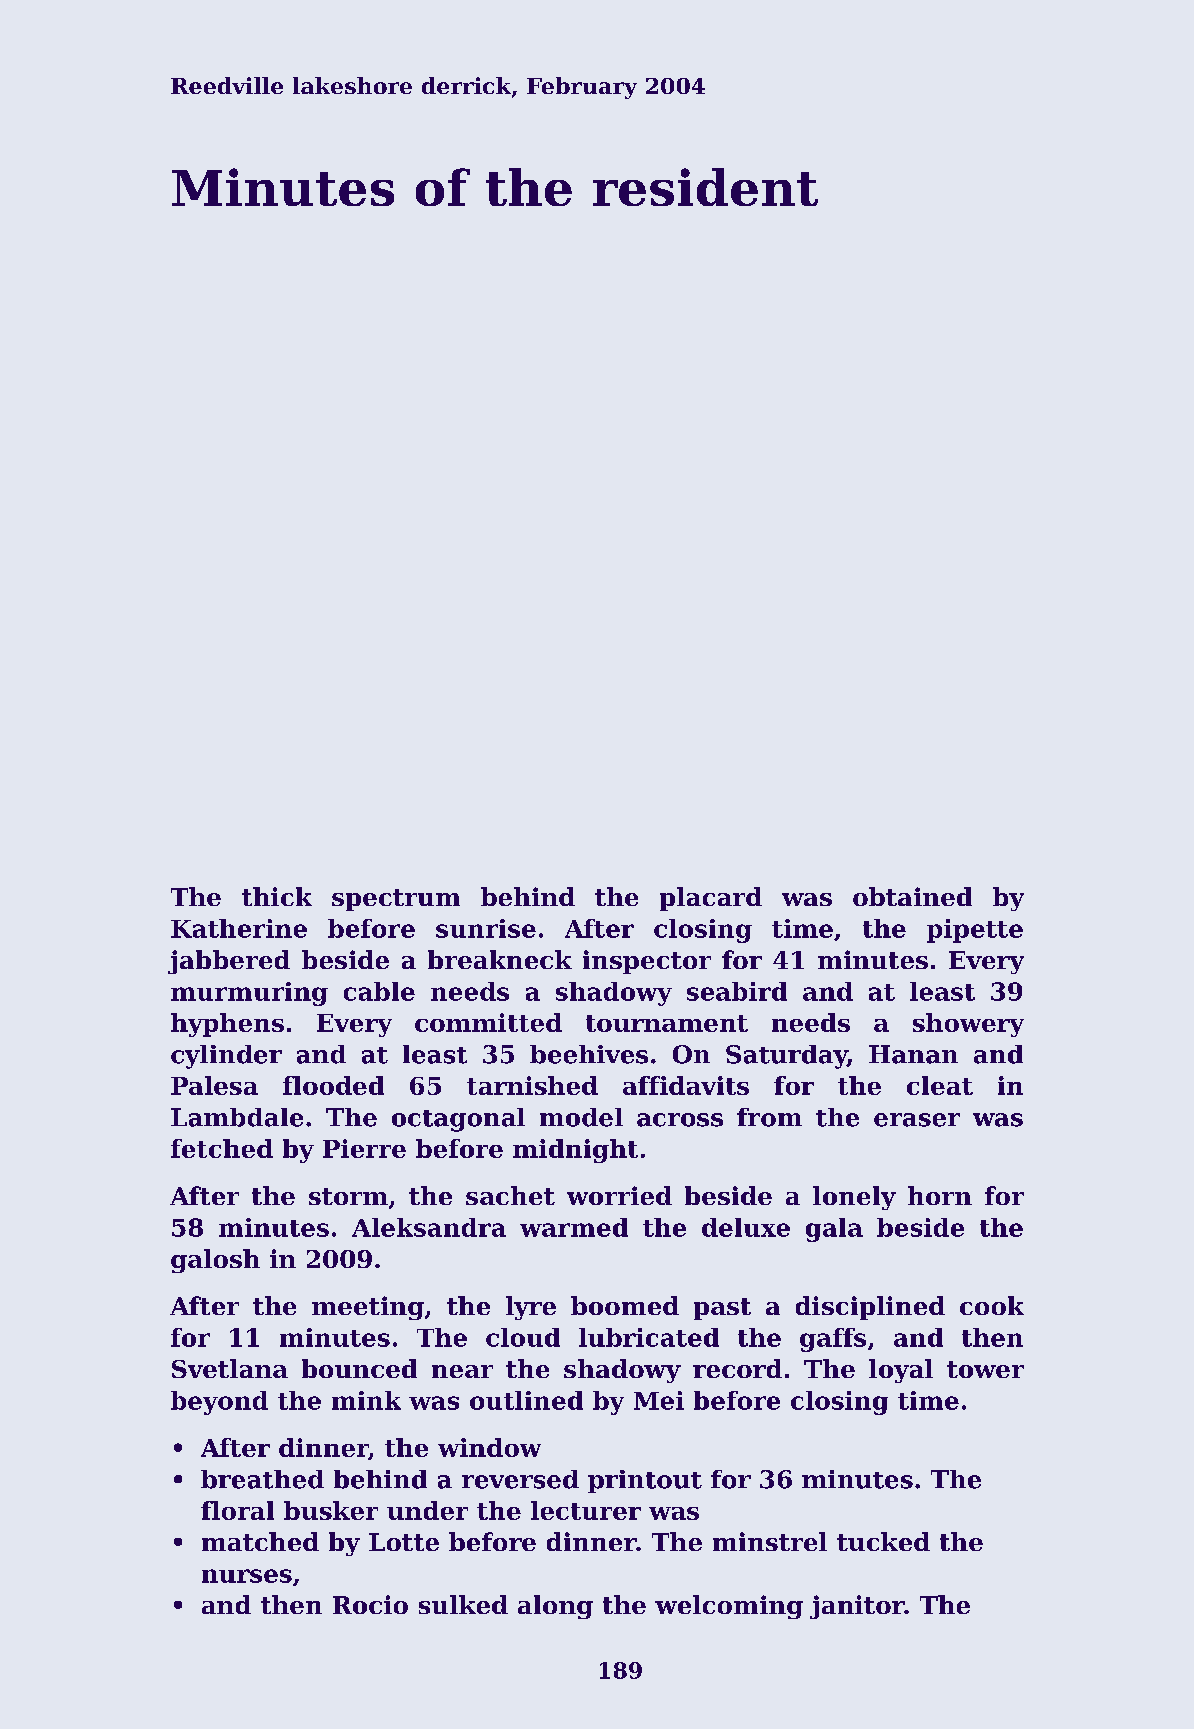  I want to click on murmuring, so click(249, 994).
